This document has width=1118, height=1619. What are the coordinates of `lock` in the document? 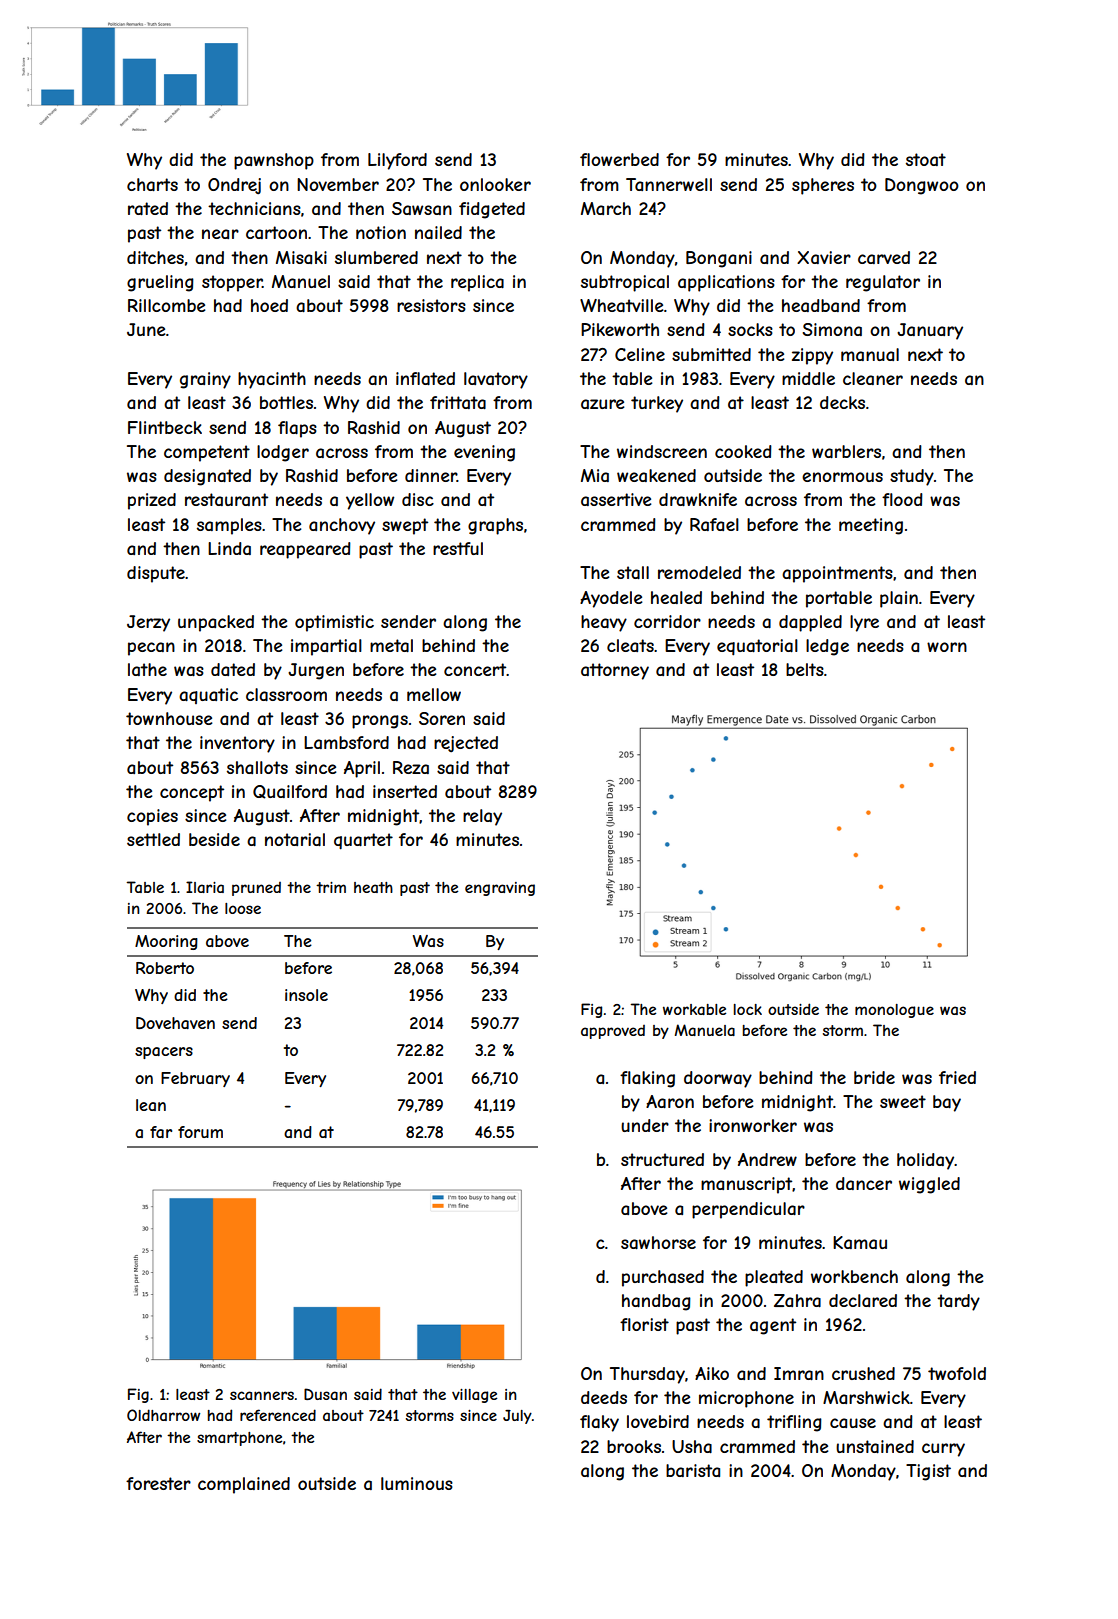 It's located at (748, 1009).
